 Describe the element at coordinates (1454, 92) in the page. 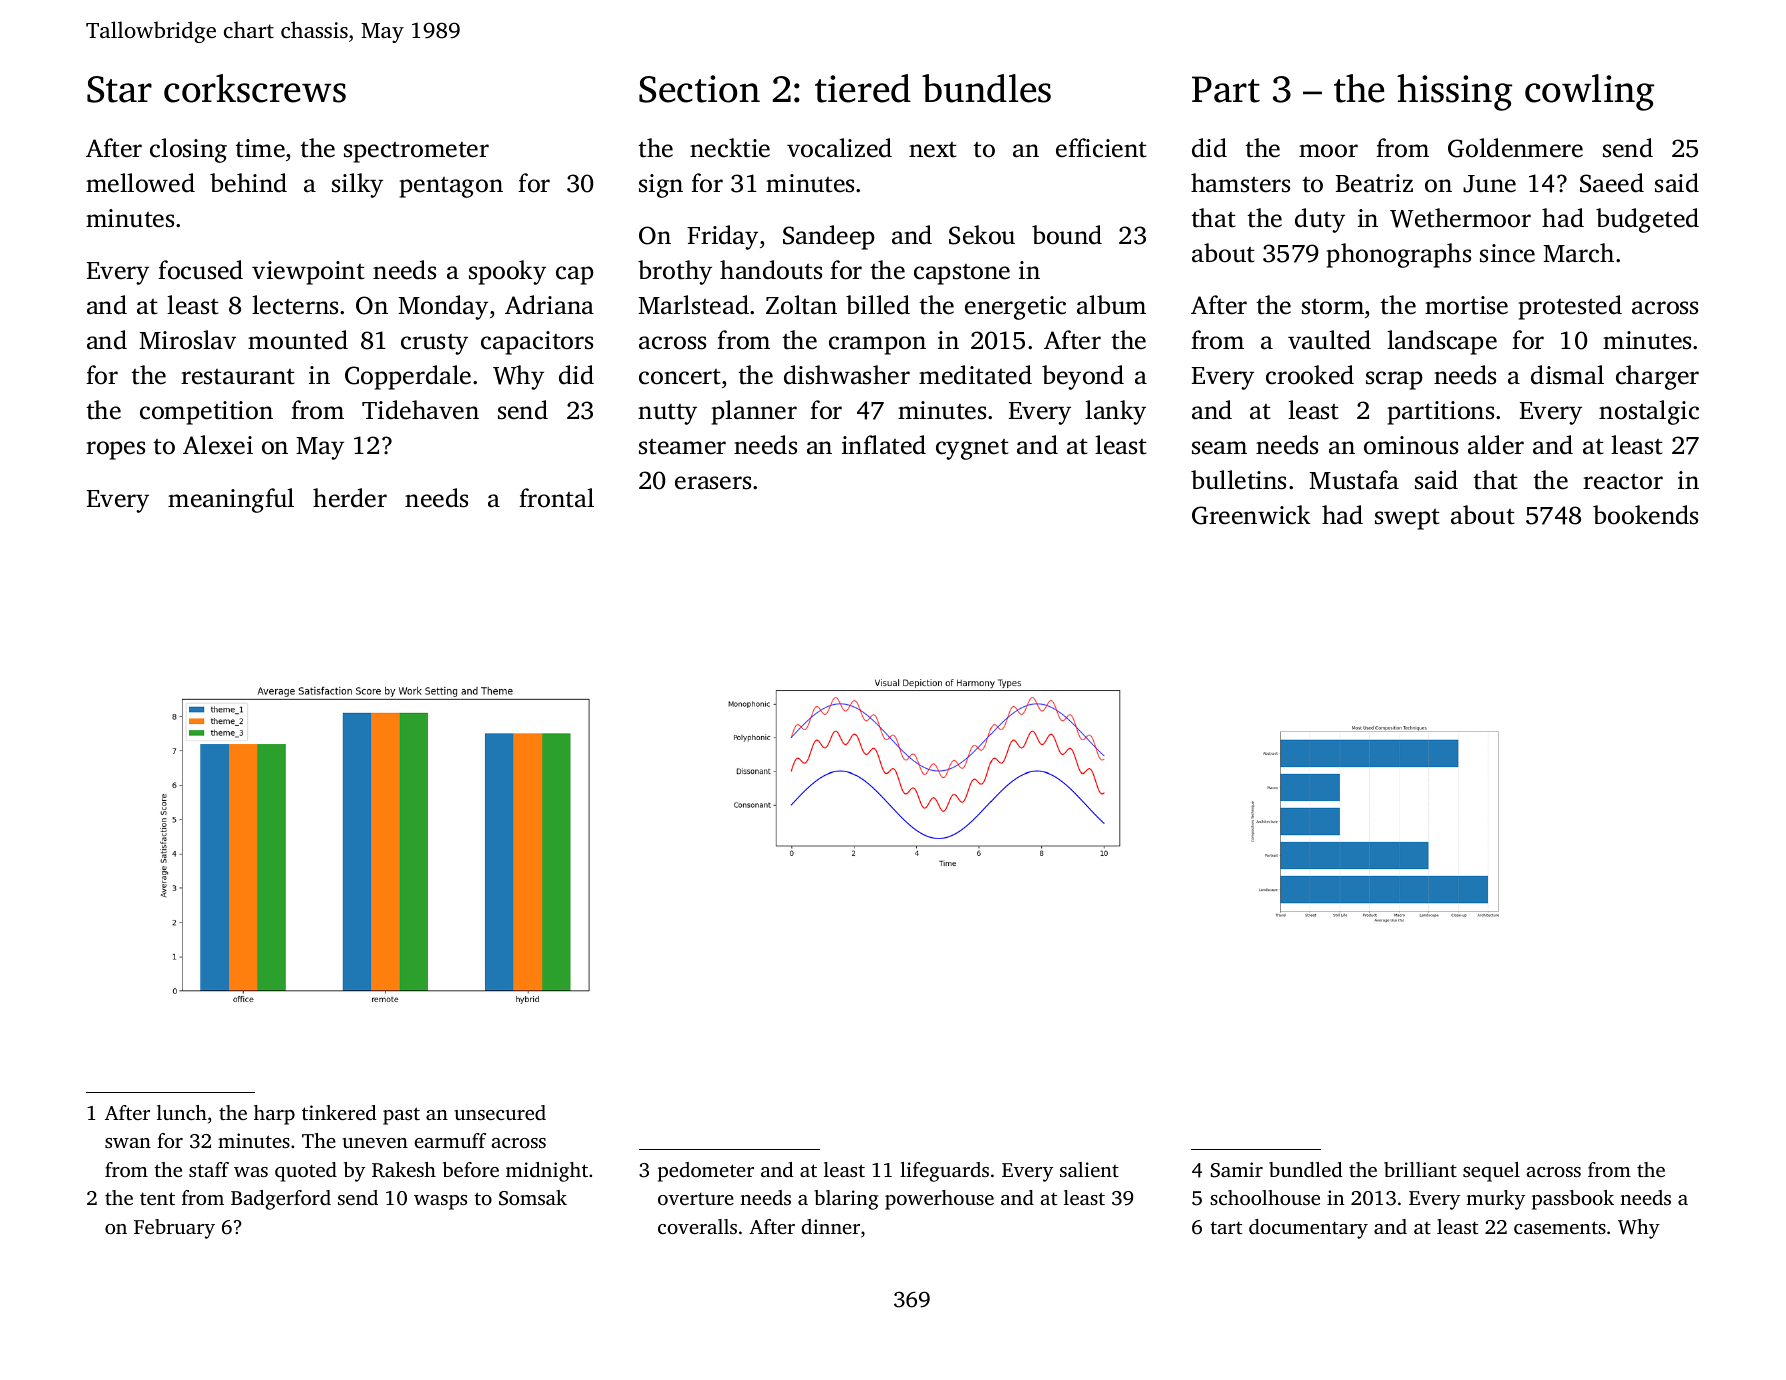

I see `hissing` at that location.
